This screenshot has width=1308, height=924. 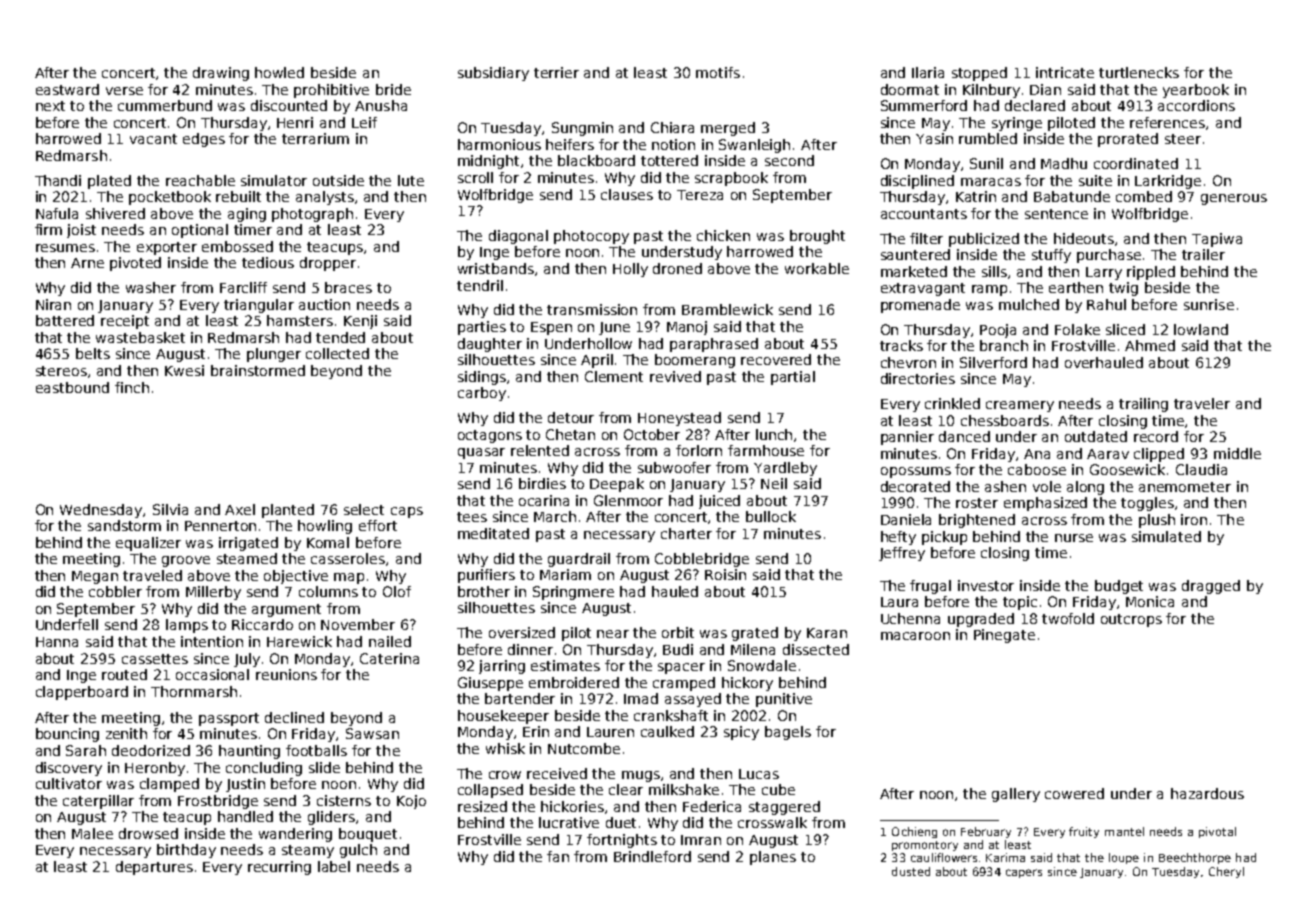 I want to click on birdies, so click(x=542, y=483).
